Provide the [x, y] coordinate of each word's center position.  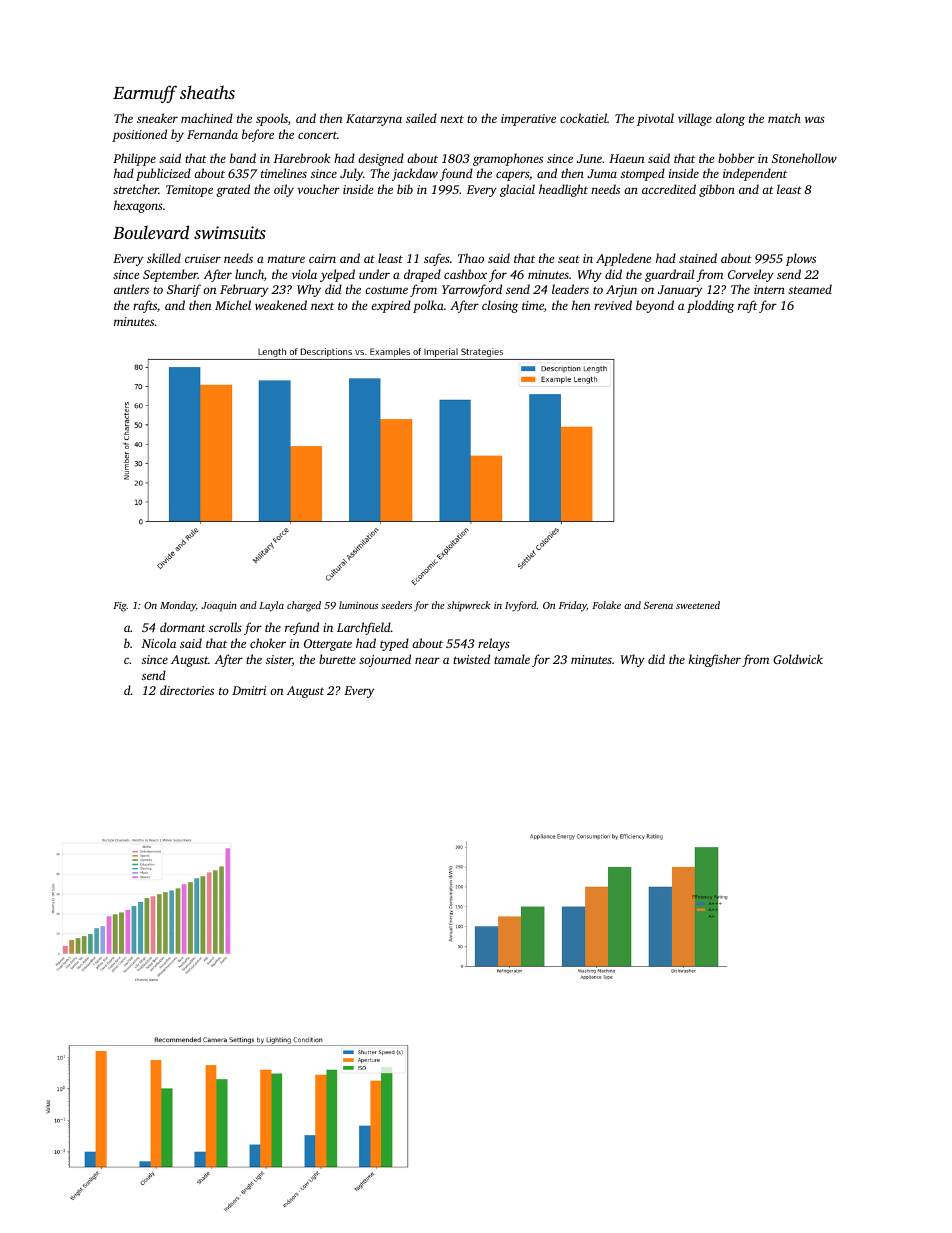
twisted [471, 659]
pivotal [655, 119]
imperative [528, 120]
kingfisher [715, 660]
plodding [710, 306]
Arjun [621, 291]
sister [279, 659]
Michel [233, 305]
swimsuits [230, 232]
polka [428, 306]
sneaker [157, 118]
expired [391, 306]
